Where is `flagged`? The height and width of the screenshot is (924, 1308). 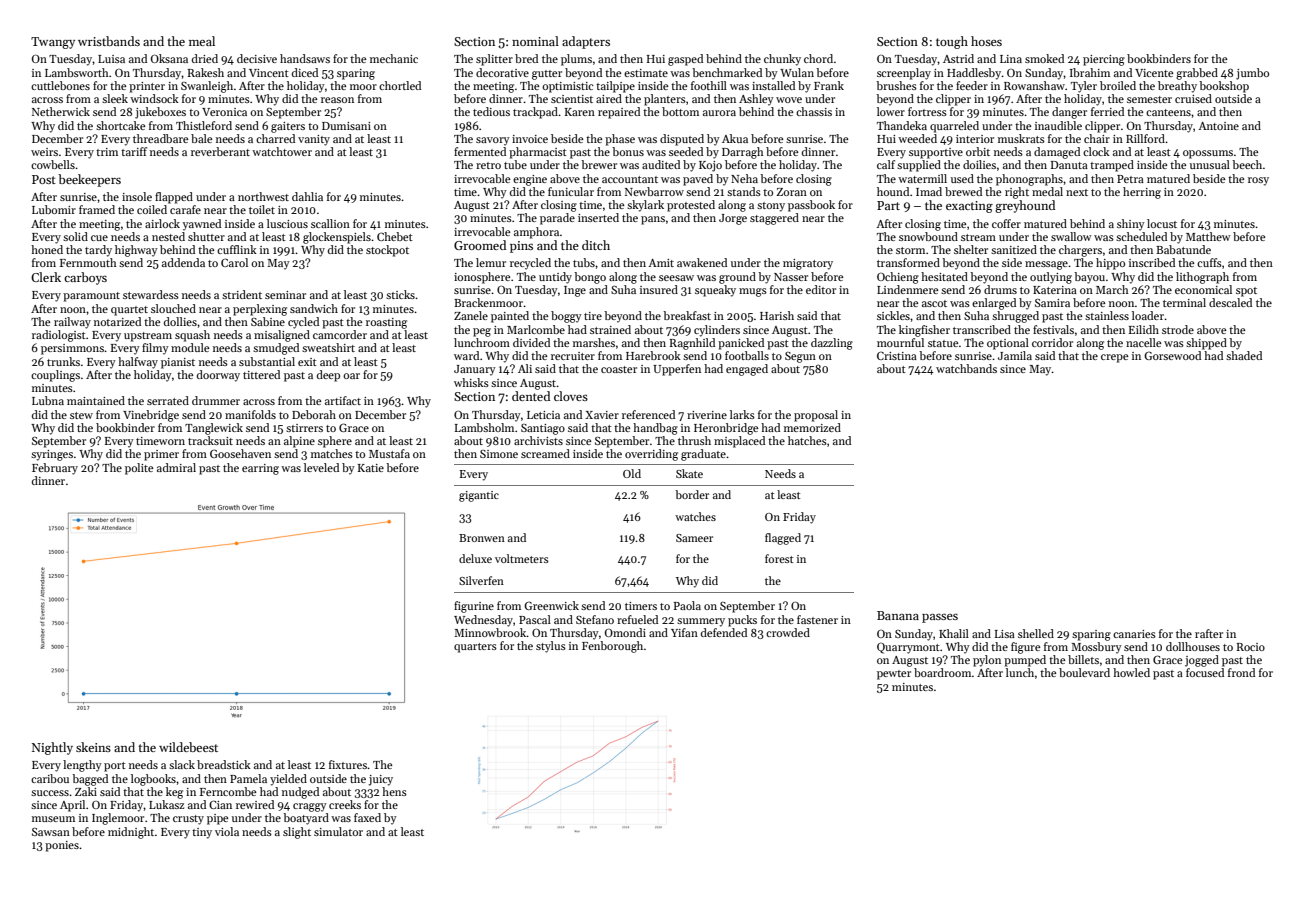
flagged is located at coordinates (783, 539).
